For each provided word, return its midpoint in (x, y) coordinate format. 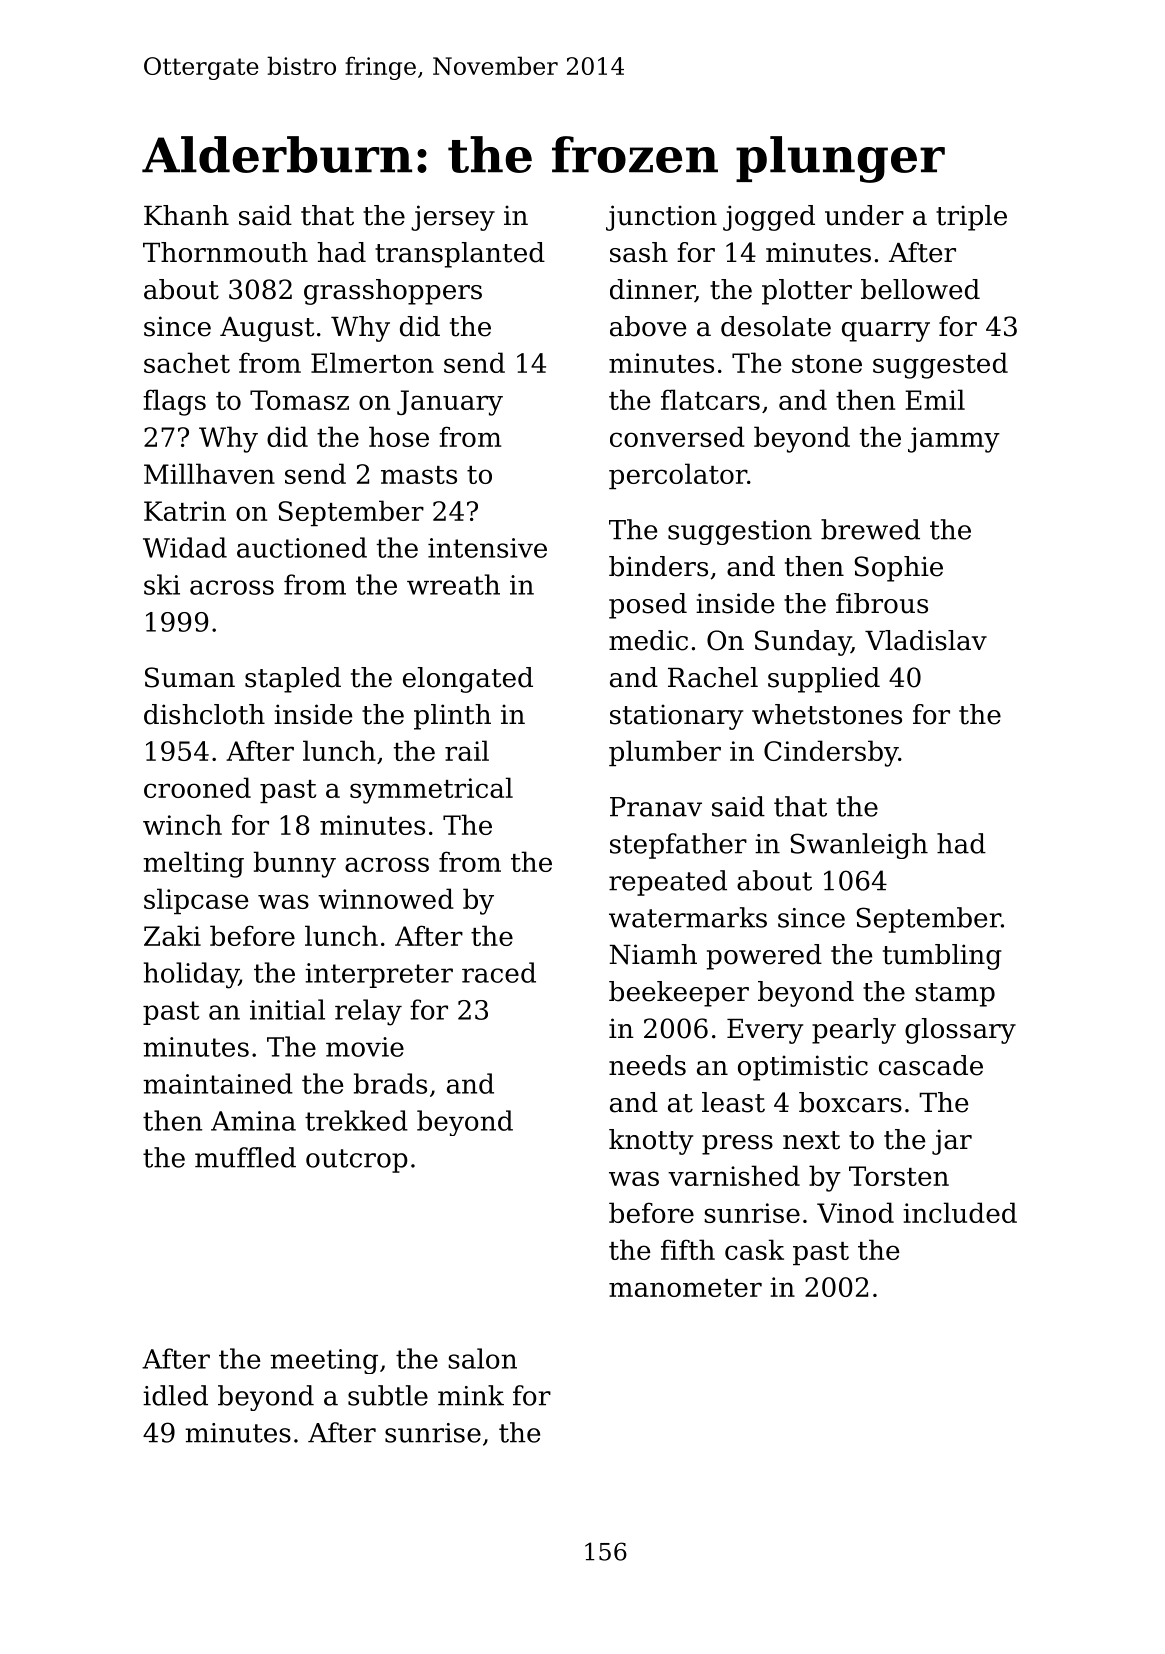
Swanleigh (859, 846)
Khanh (186, 215)
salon (482, 1358)
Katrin (185, 511)
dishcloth (204, 714)
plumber (665, 753)
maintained (218, 1083)
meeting (324, 1361)
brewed (870, 529)
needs (647, 1065)
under (864, 215)
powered (764, 957)
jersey (453, 218)
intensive (487, 548)
